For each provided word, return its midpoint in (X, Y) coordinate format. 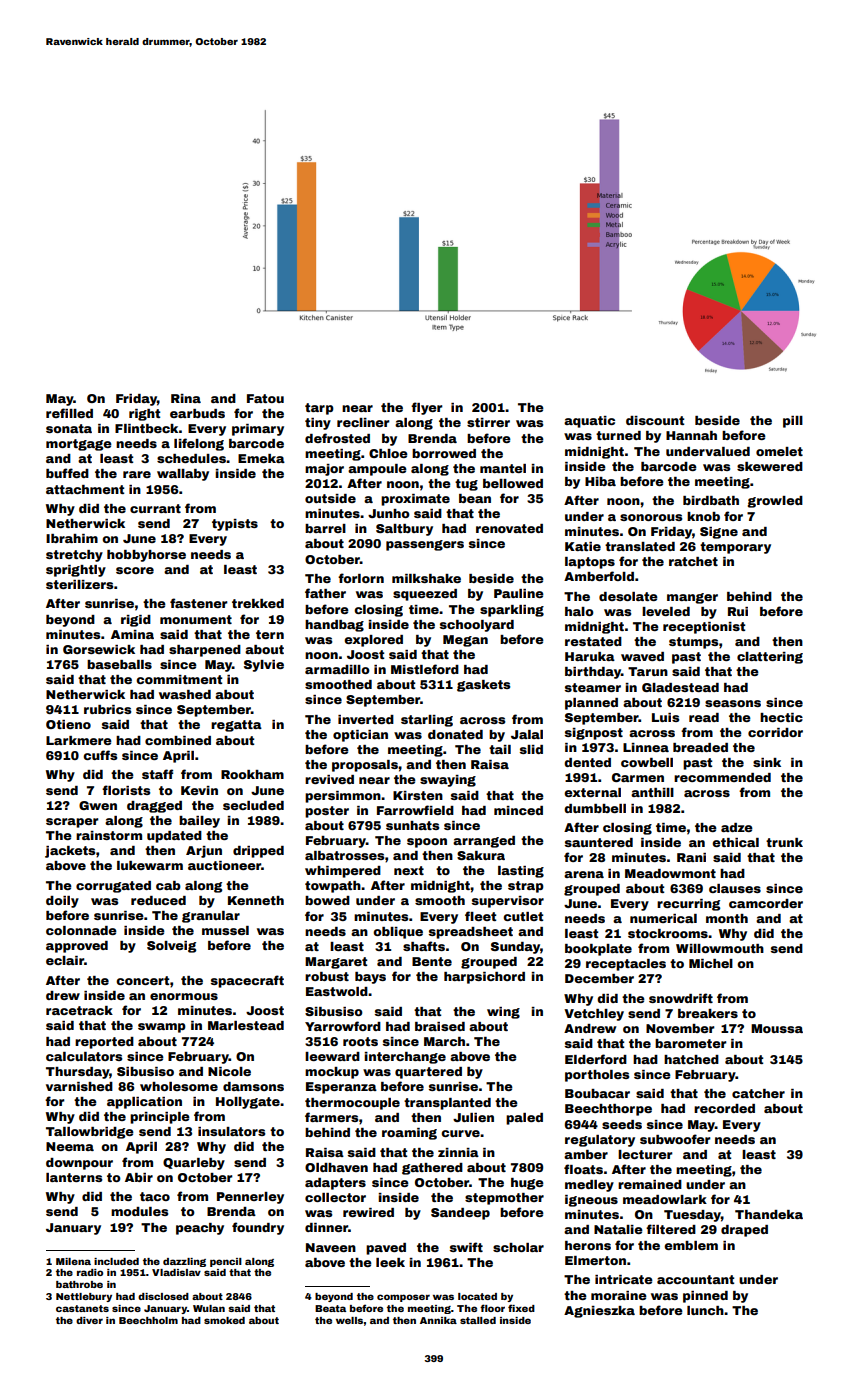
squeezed (425, 595)
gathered (432, 1169)
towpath (333, 887)
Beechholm (148, 1320)
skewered (770, 466)
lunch (705, 1310)
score (135, 570)
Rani (691, 857)
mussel (225, 930)
